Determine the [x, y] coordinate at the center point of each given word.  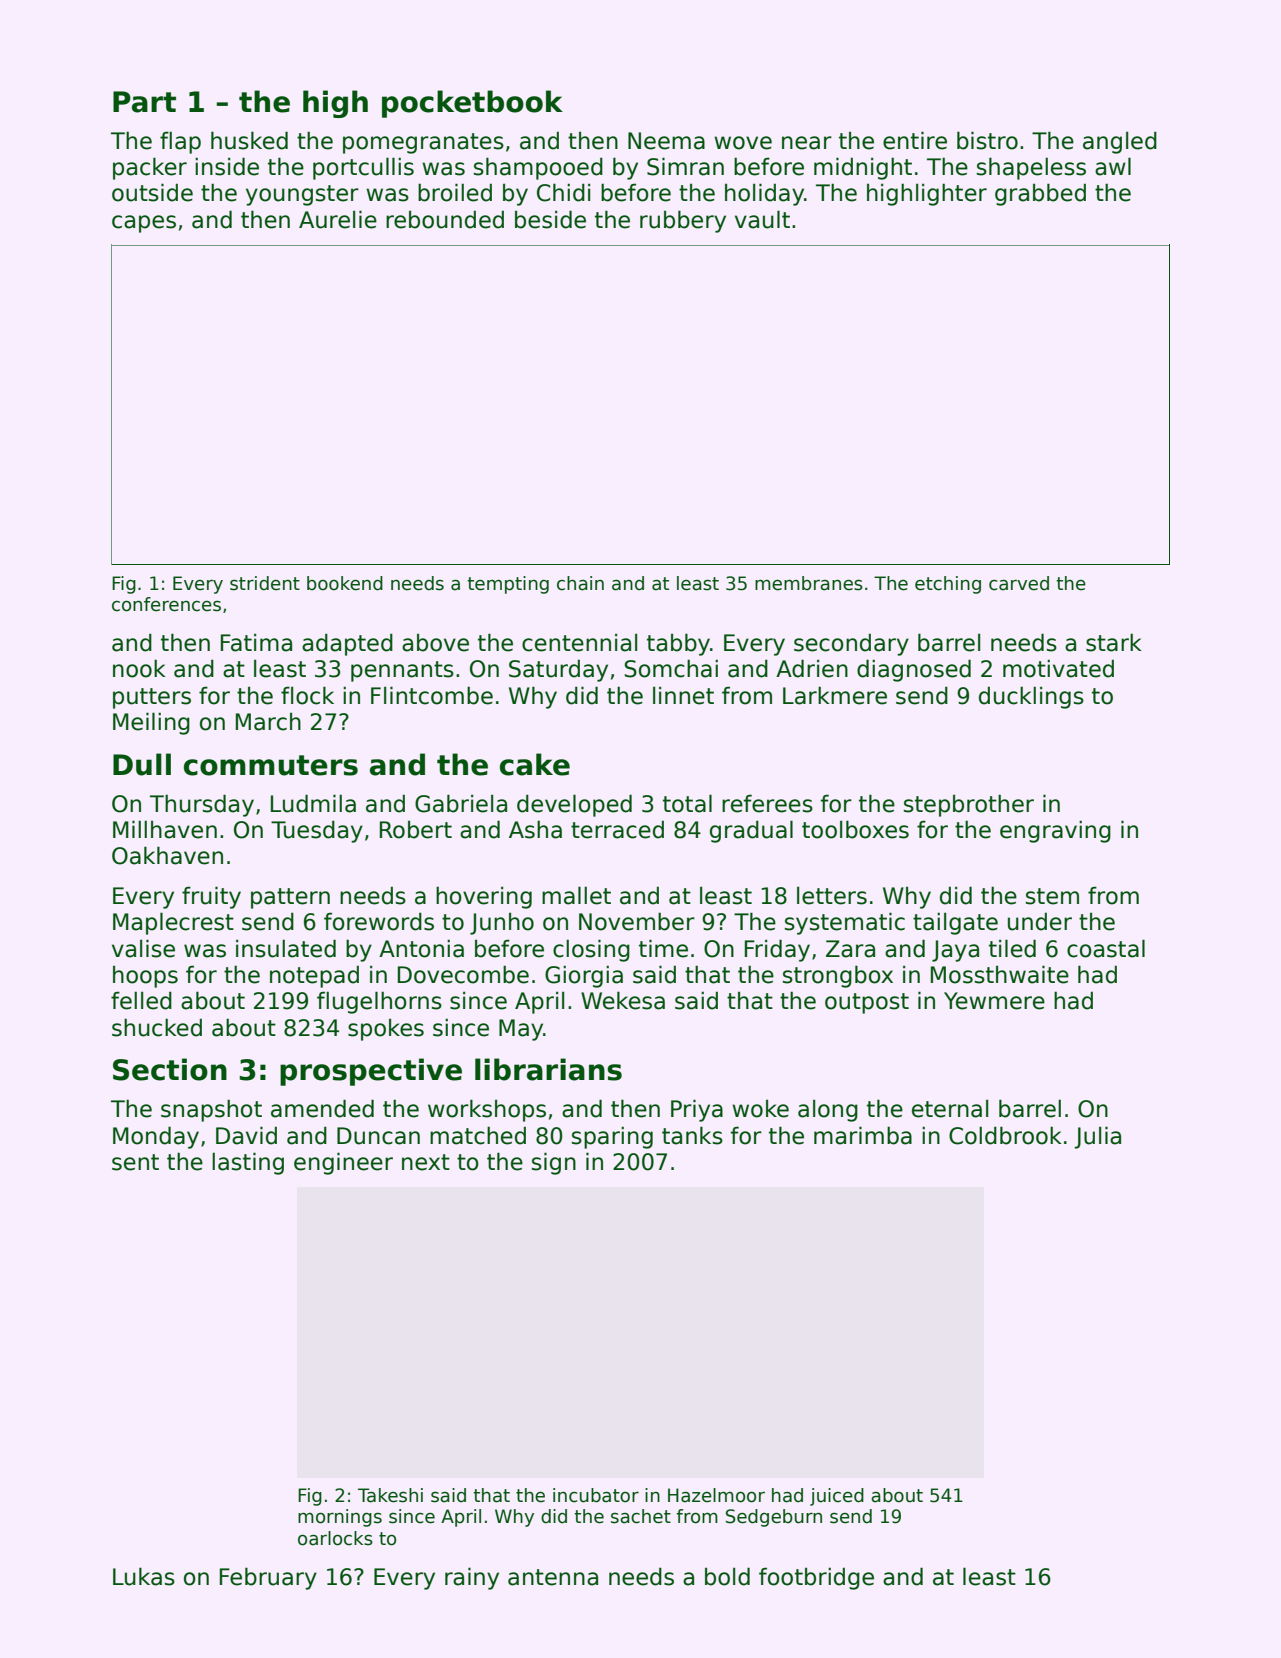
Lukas [144, 1576]
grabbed [1040, 194]
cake [535, 764]
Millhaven [165, 829]
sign [554, 1163]
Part [144, 102]
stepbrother [969, 805]
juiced [837, 1497]
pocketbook [472, 104]
